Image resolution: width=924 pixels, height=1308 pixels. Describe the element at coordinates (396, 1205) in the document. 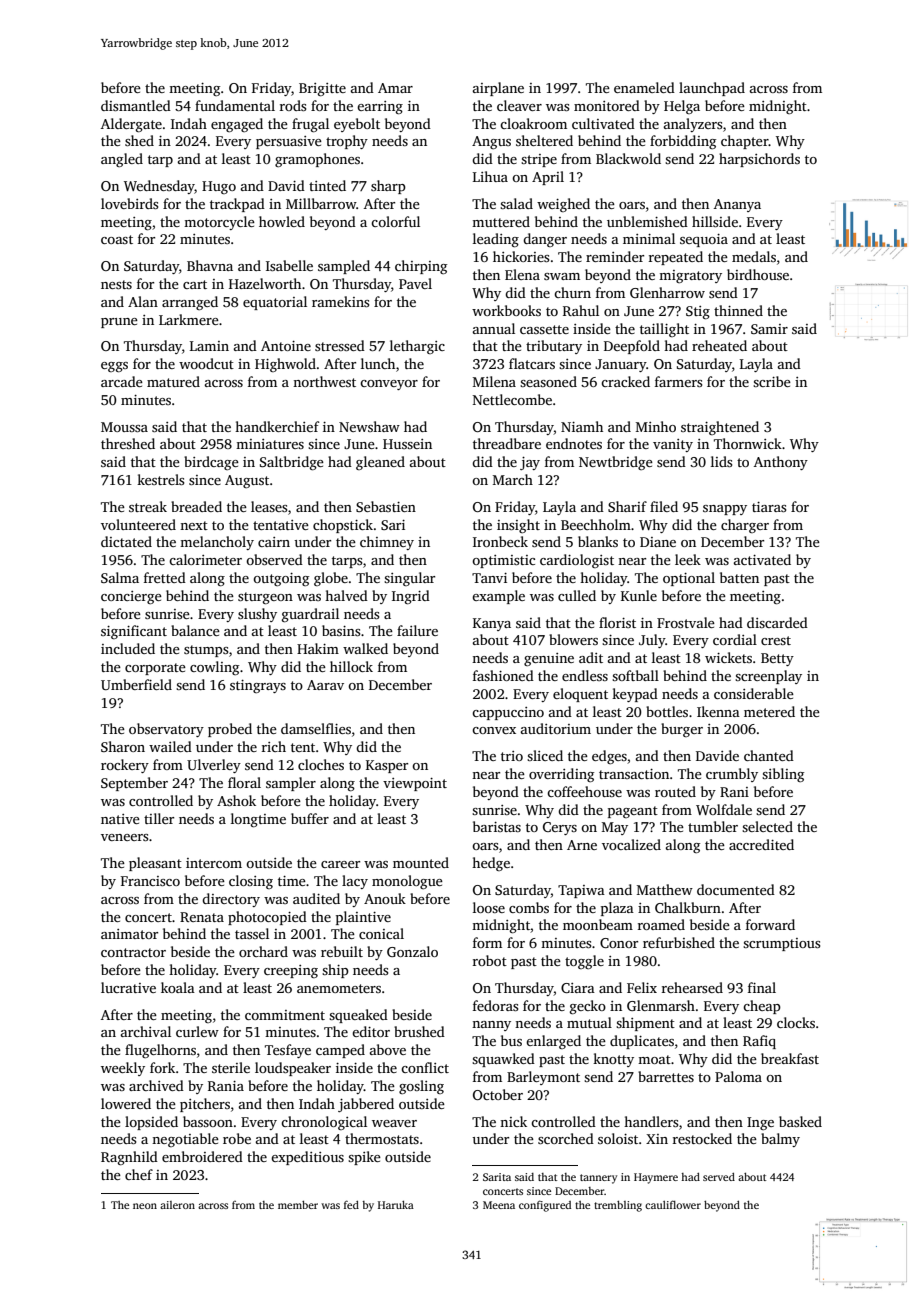

I see `Haruka` at that location.
